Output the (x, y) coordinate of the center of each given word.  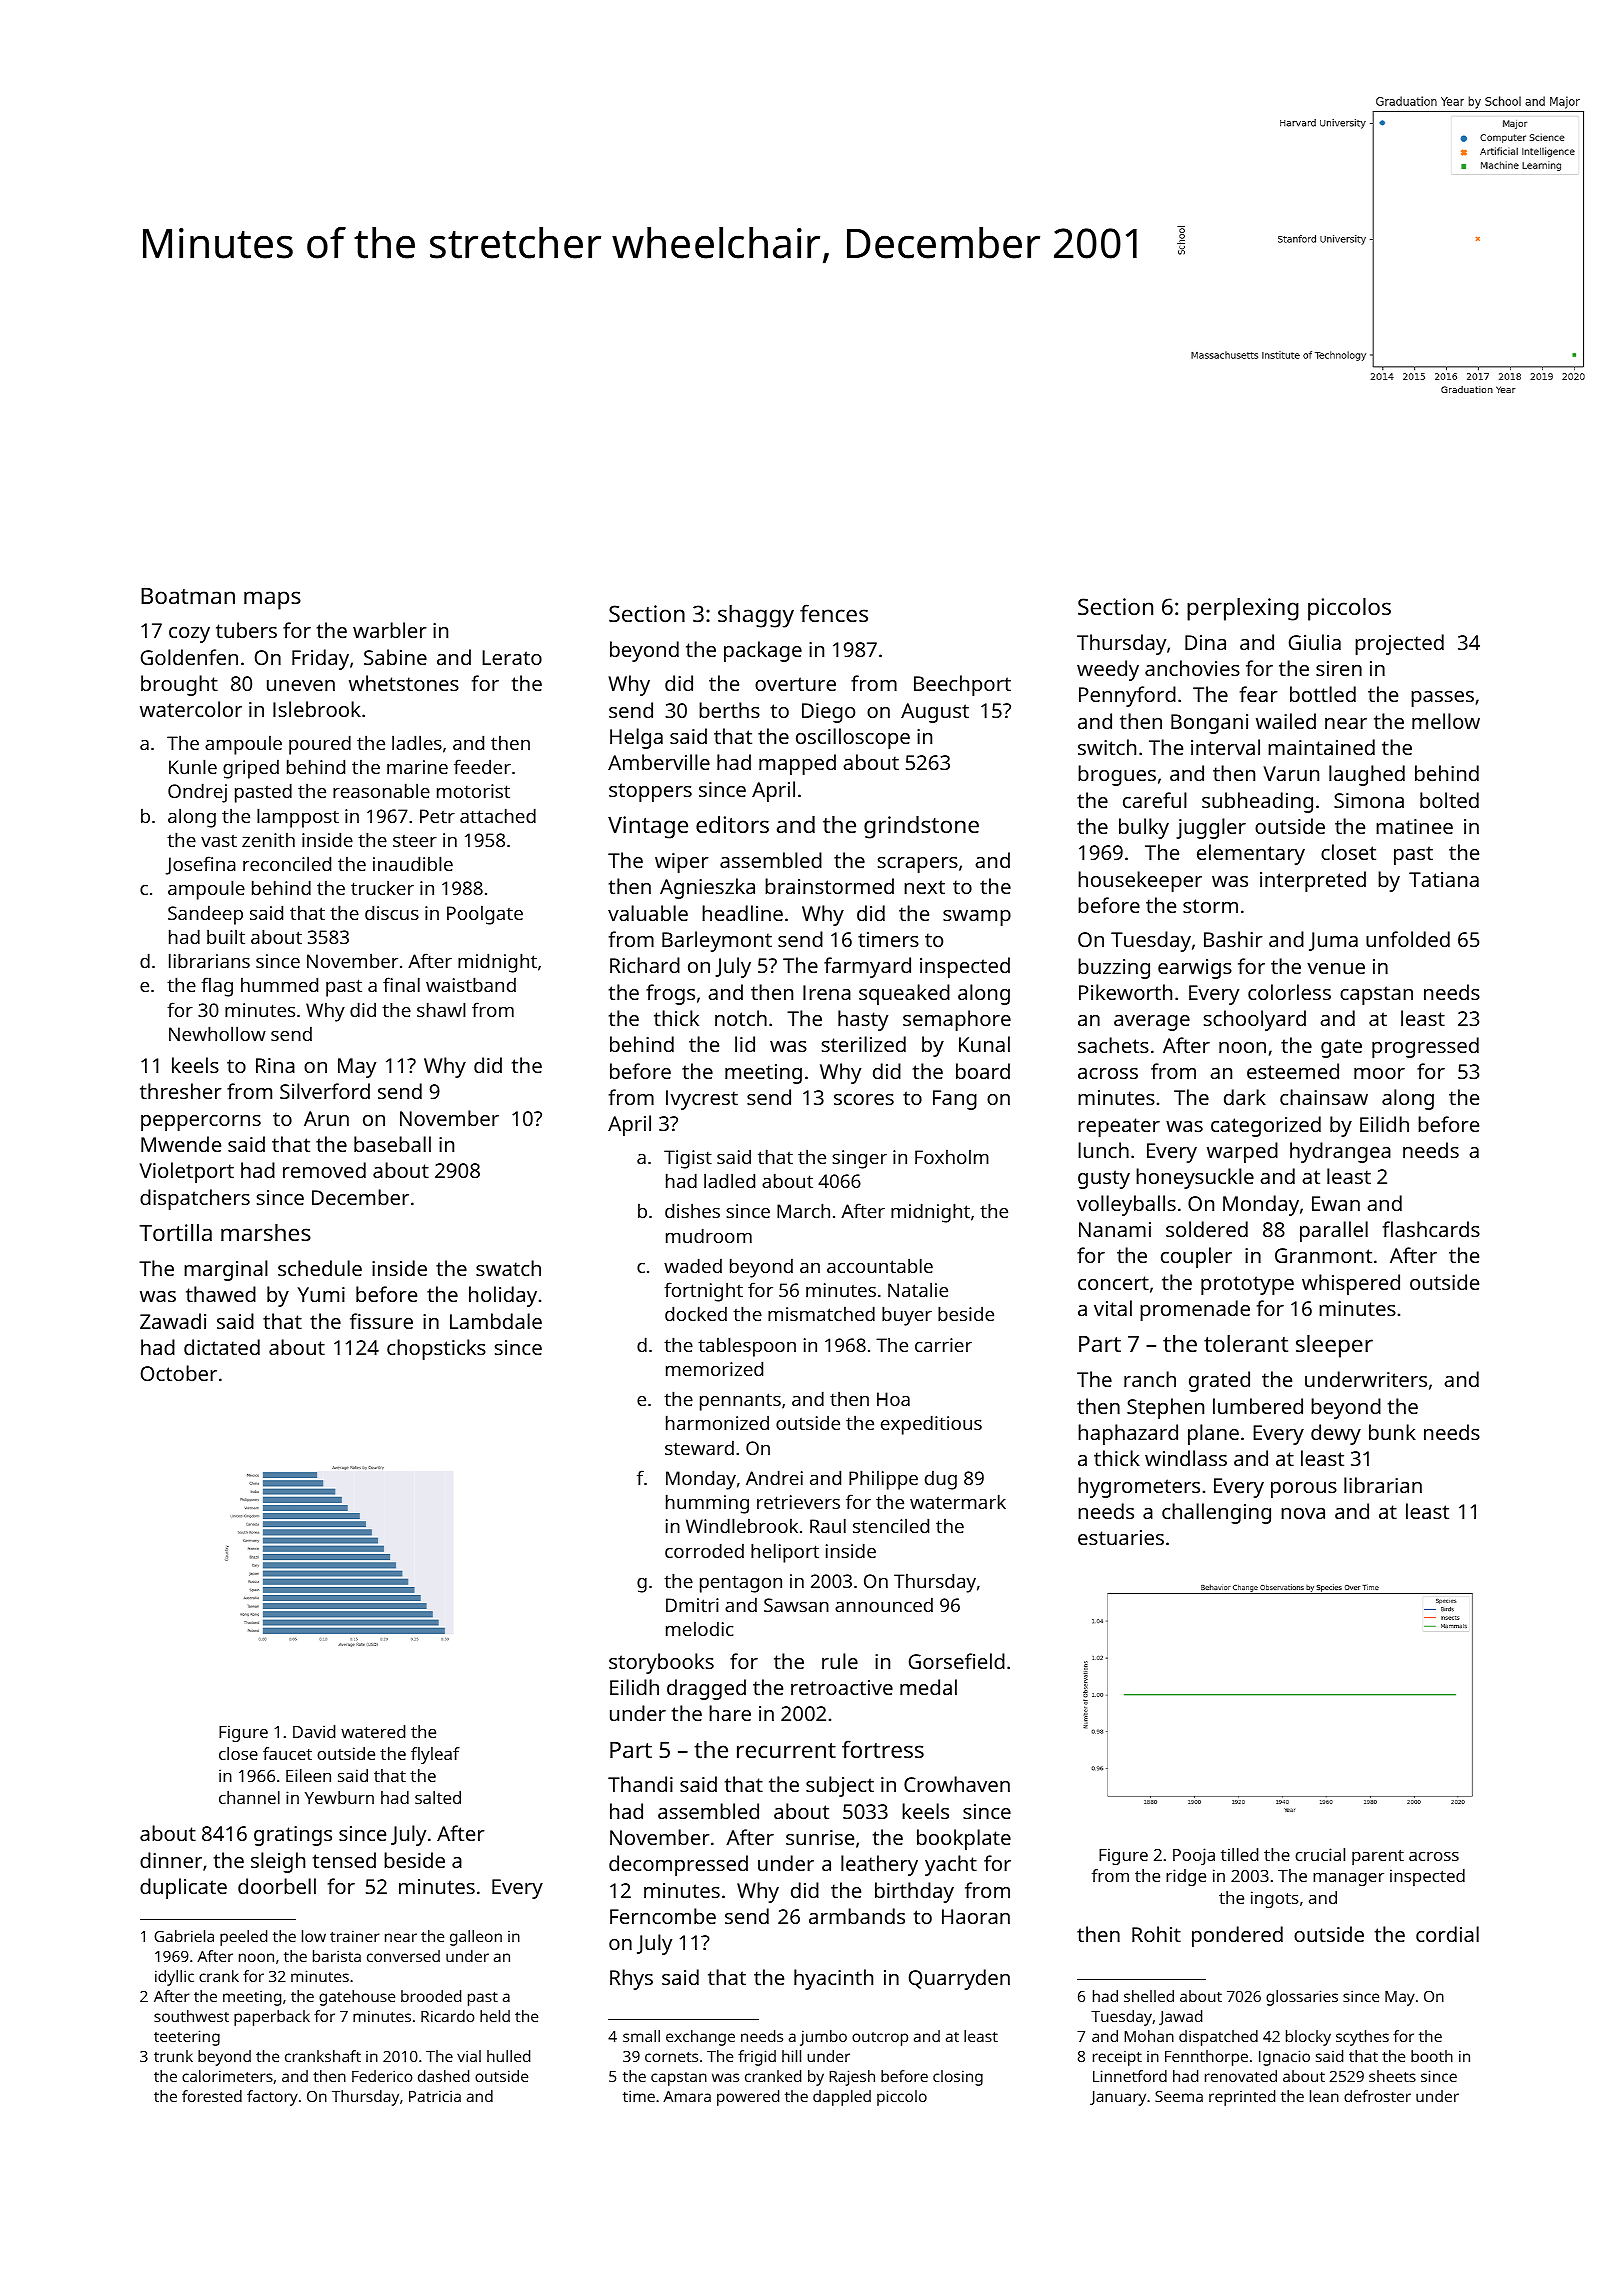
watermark (958, 1501)
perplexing (1243, 609)
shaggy (756, 616)
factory (272, 2098)
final (401, 984)
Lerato (512, 657)
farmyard (867, 967)
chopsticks (436, 1349)
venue (1336, 968)
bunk (1392, 1432)
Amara (687, 2096)
